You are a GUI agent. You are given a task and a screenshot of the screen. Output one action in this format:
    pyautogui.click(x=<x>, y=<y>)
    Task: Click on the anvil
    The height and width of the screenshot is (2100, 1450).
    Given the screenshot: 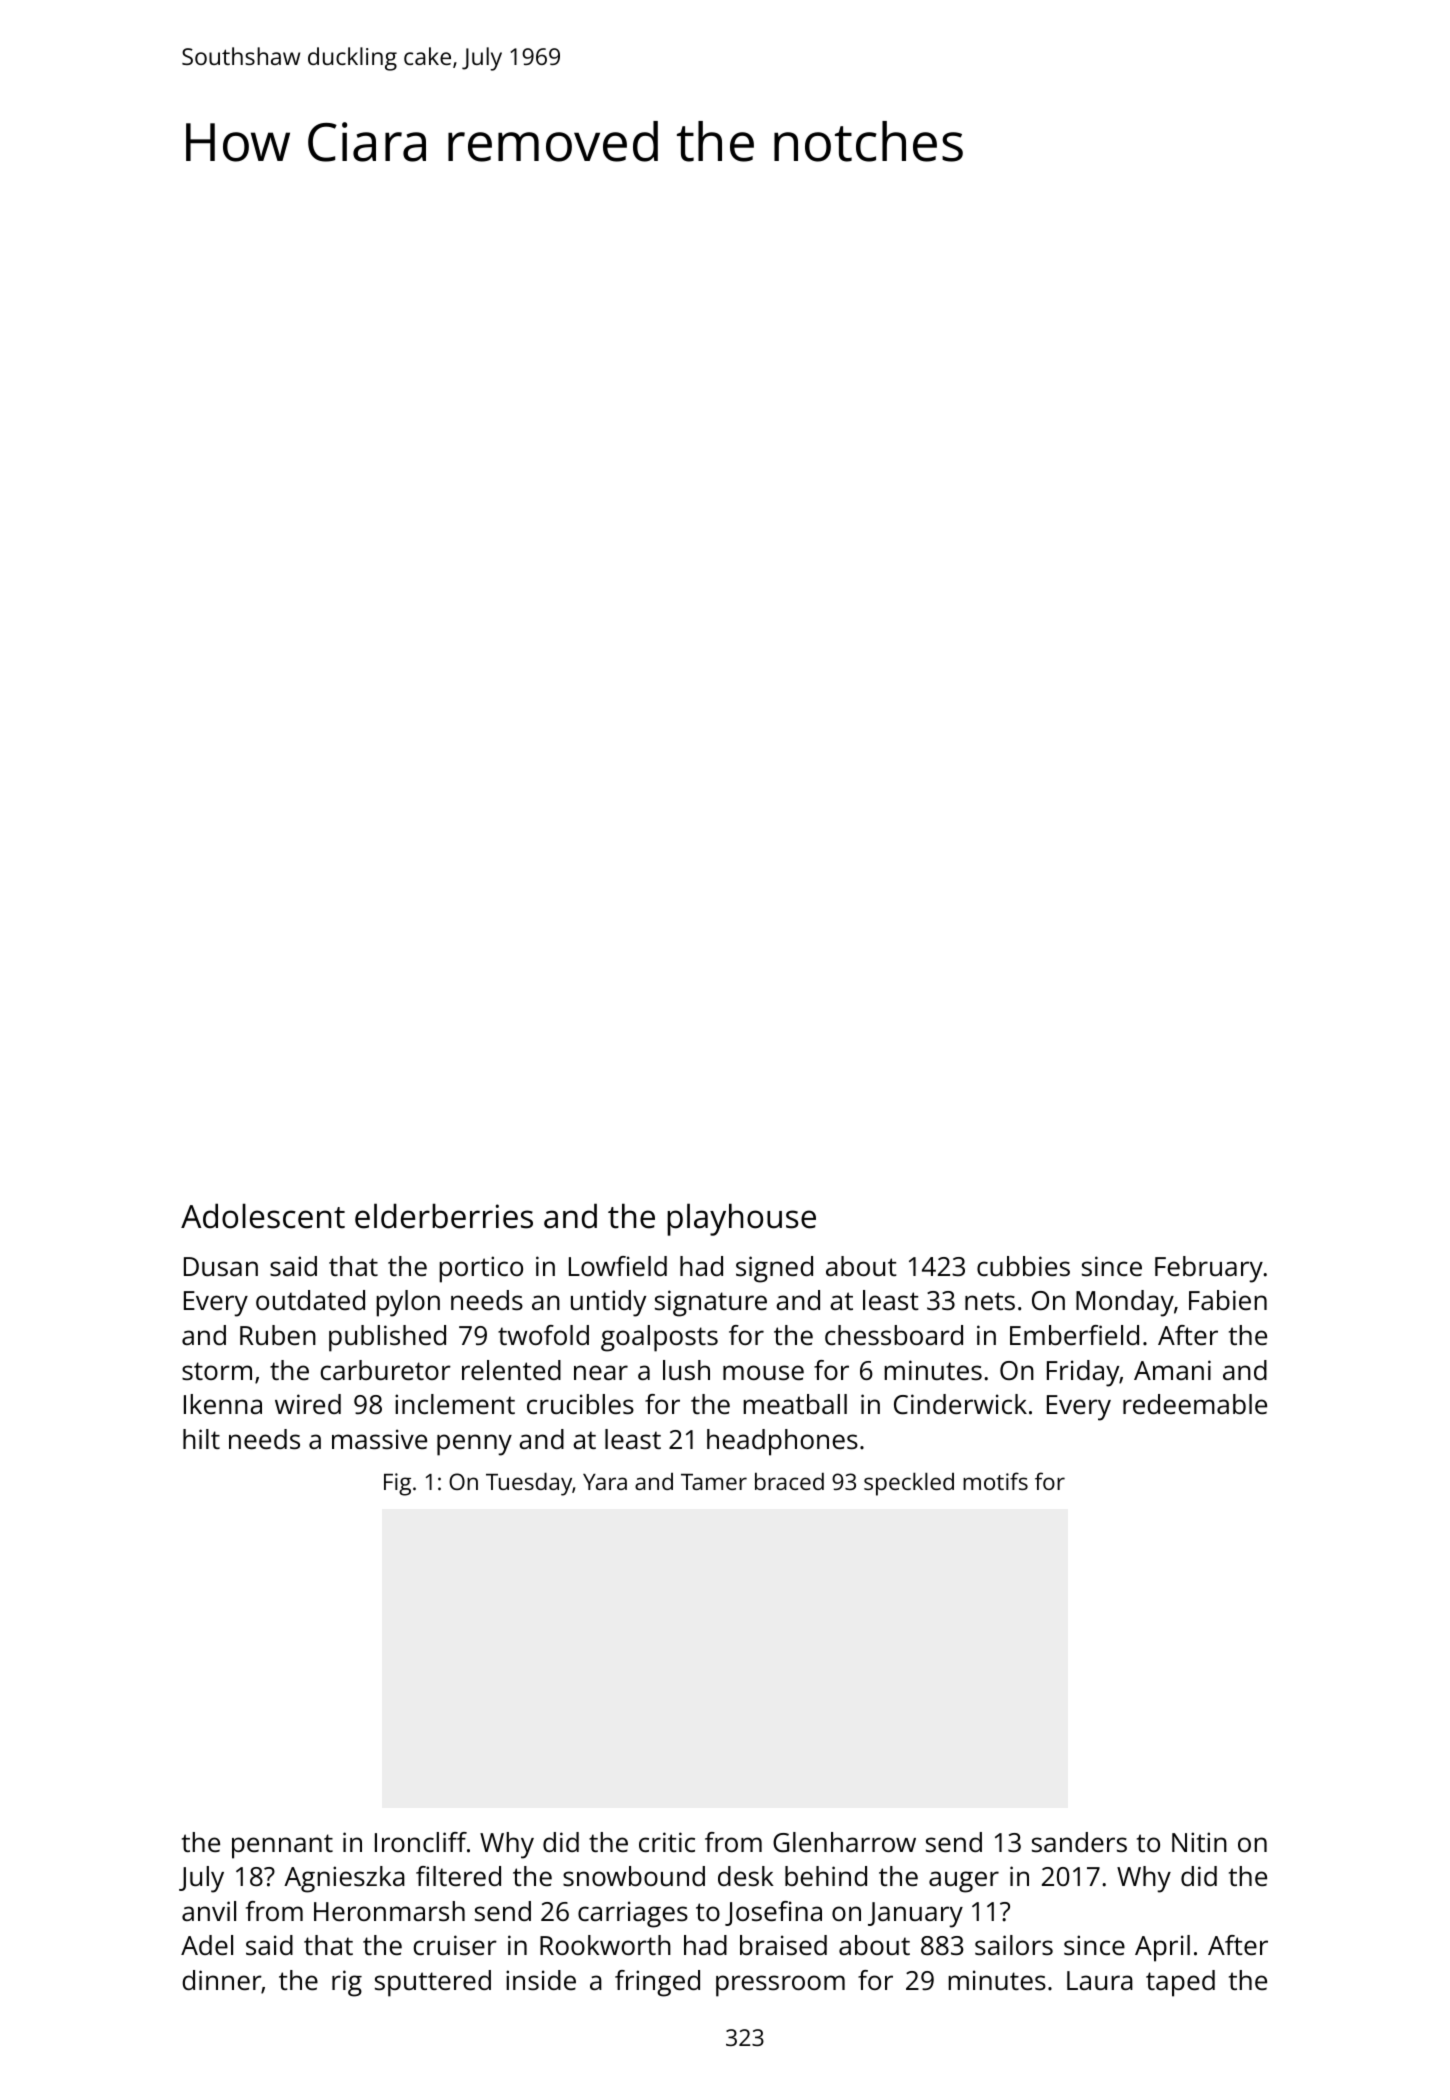 What is the action you would take?
    pyautogui.click(x=209, y=1911)
